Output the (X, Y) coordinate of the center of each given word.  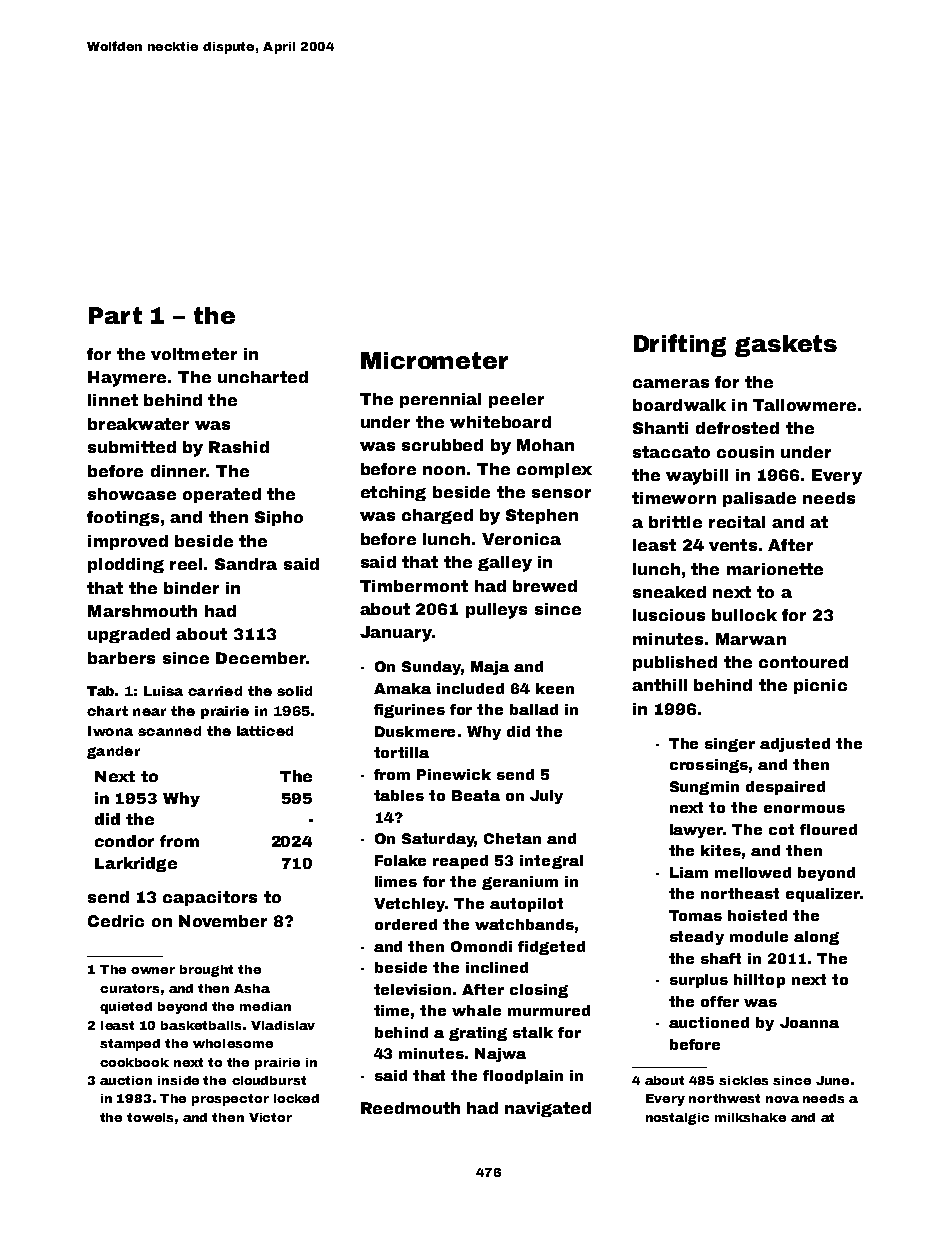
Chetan (512, 838)
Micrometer (434, 360)
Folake (400, 860)
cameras (671, 383)
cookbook (134, 1062)
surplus (699, 981)
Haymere (127, 379)
